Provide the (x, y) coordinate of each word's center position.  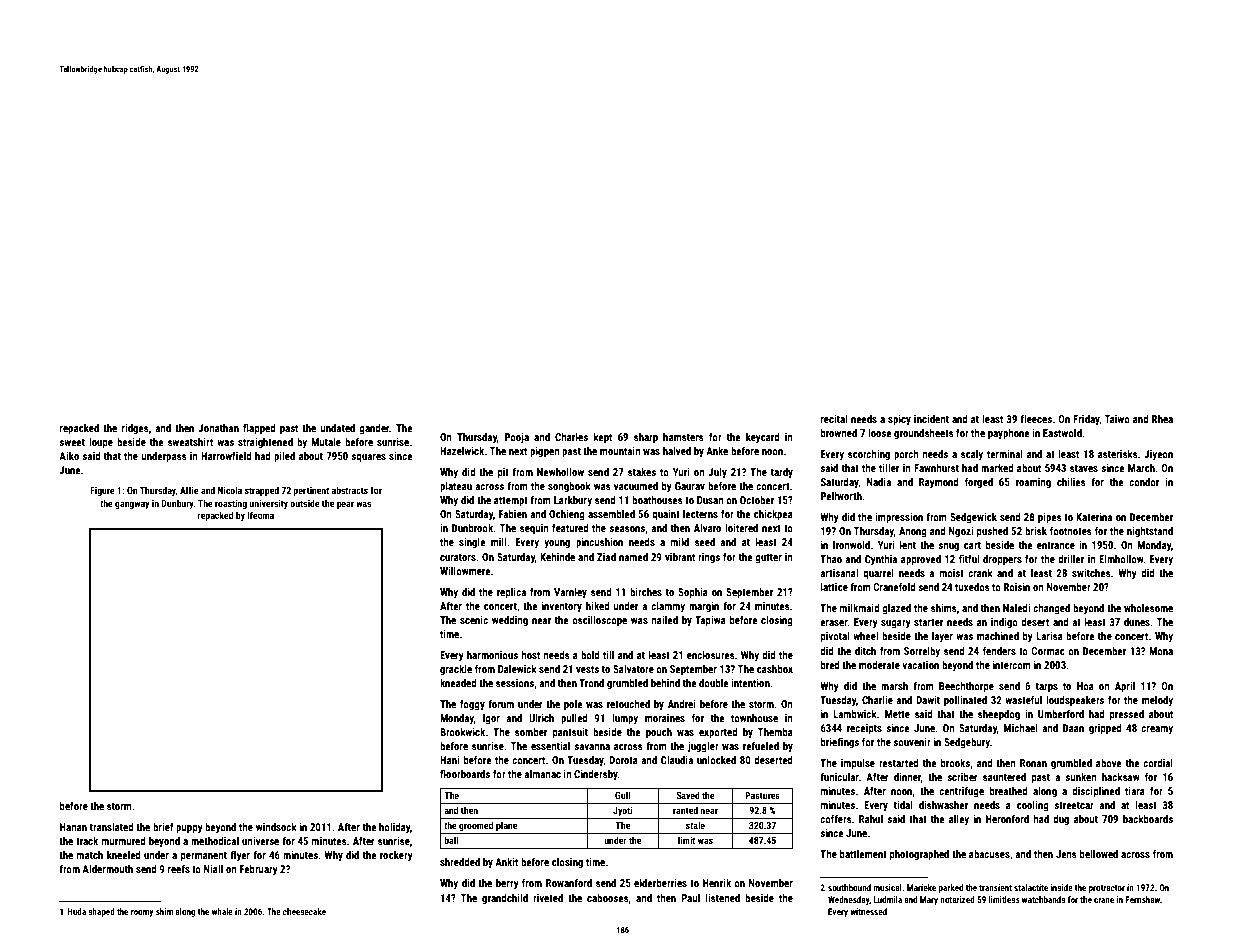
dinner (907, 778)
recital (834, 419)
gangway (132, 505)
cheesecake (304, 911)
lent (908, 545)
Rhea (1162, 419)
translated (112, 827)
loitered (741, 528)
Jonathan (218, 428)
